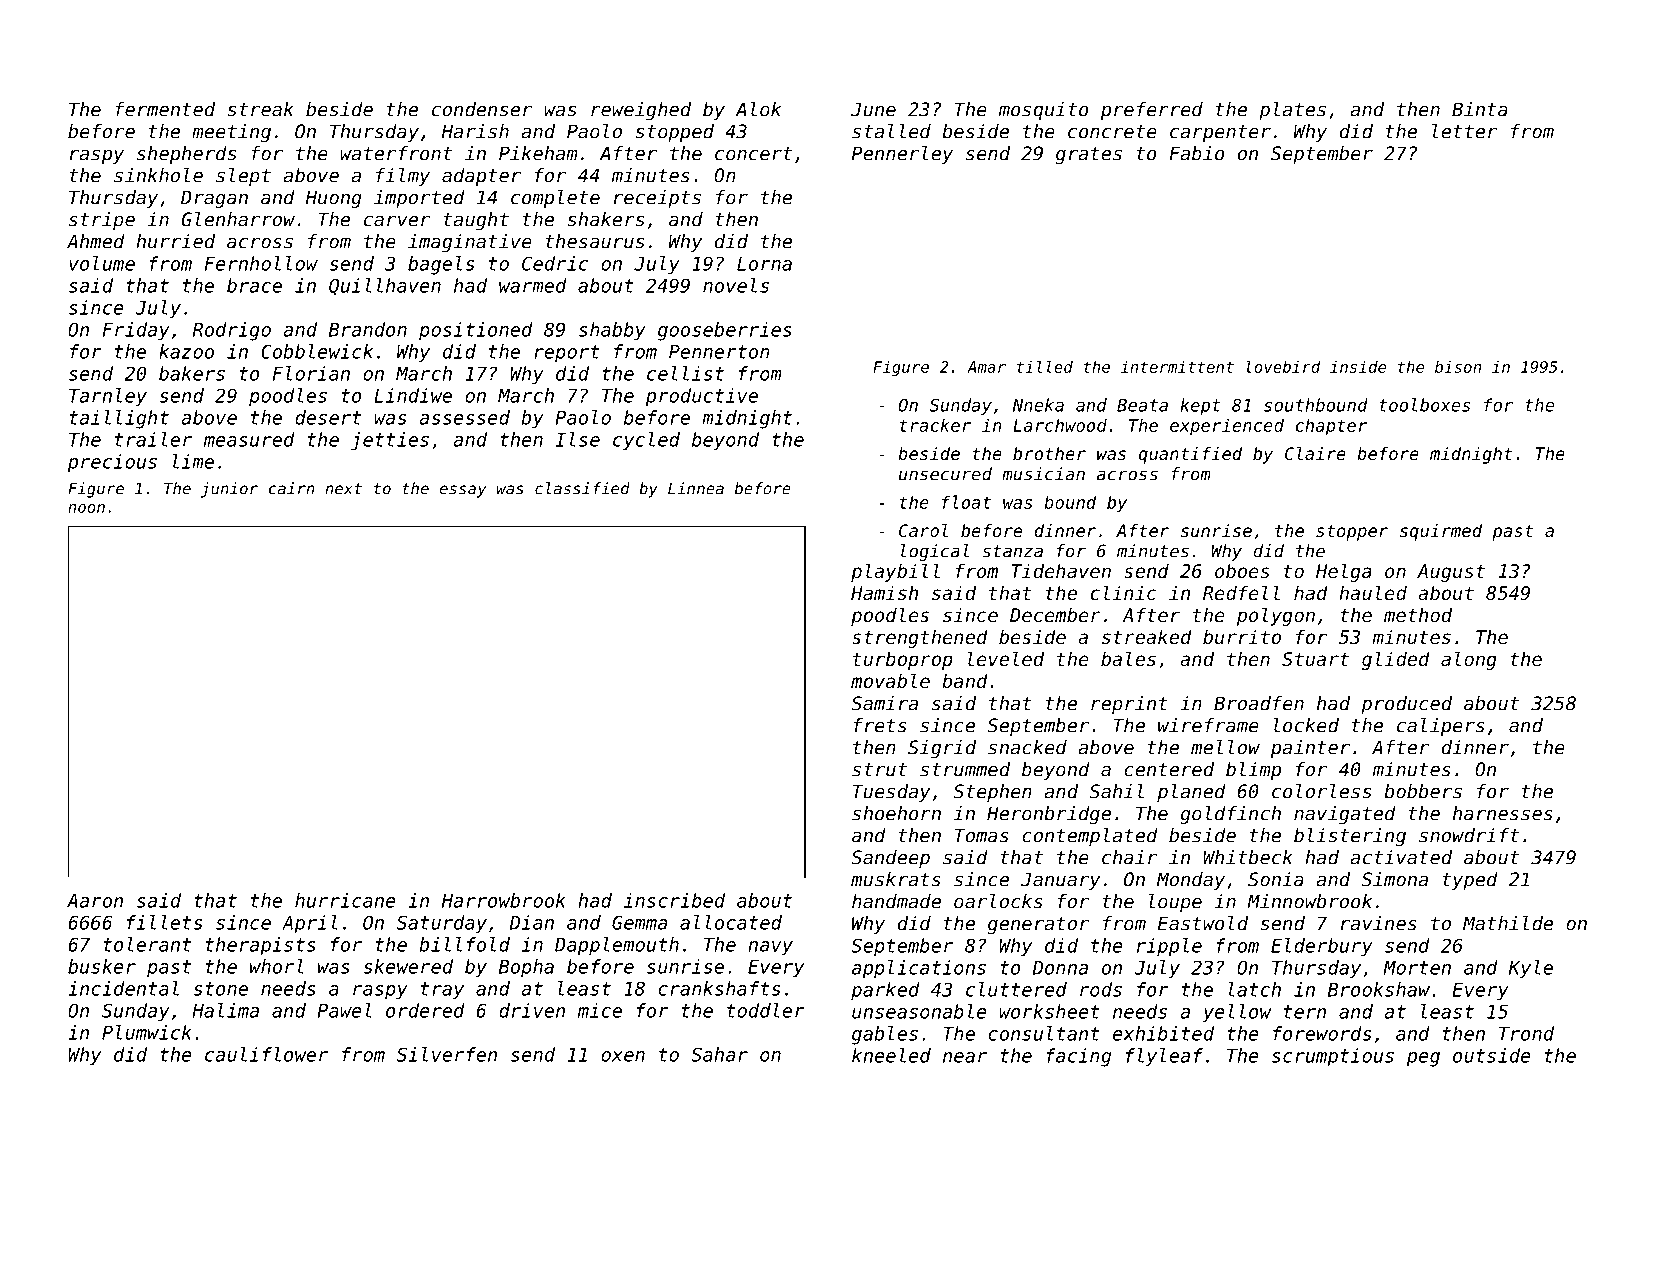 The height and width of the screenshot is (1280, 1657). What do you see at coordinates (1038, 405) in the screenshot?
I see `Nneka` at bounding box center [1038, 405].
